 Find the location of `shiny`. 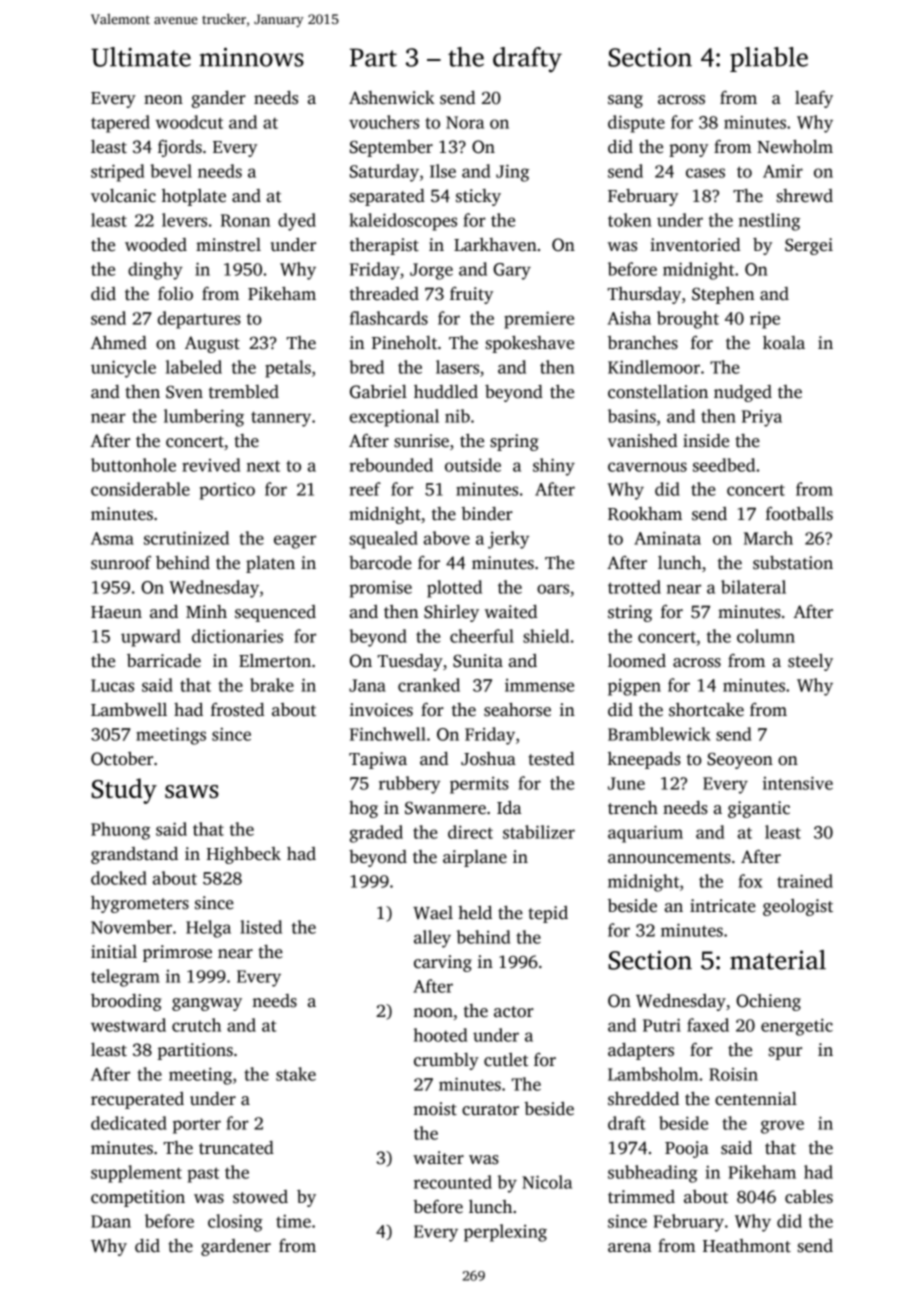

shiny is located at coordinates (554, 467).
